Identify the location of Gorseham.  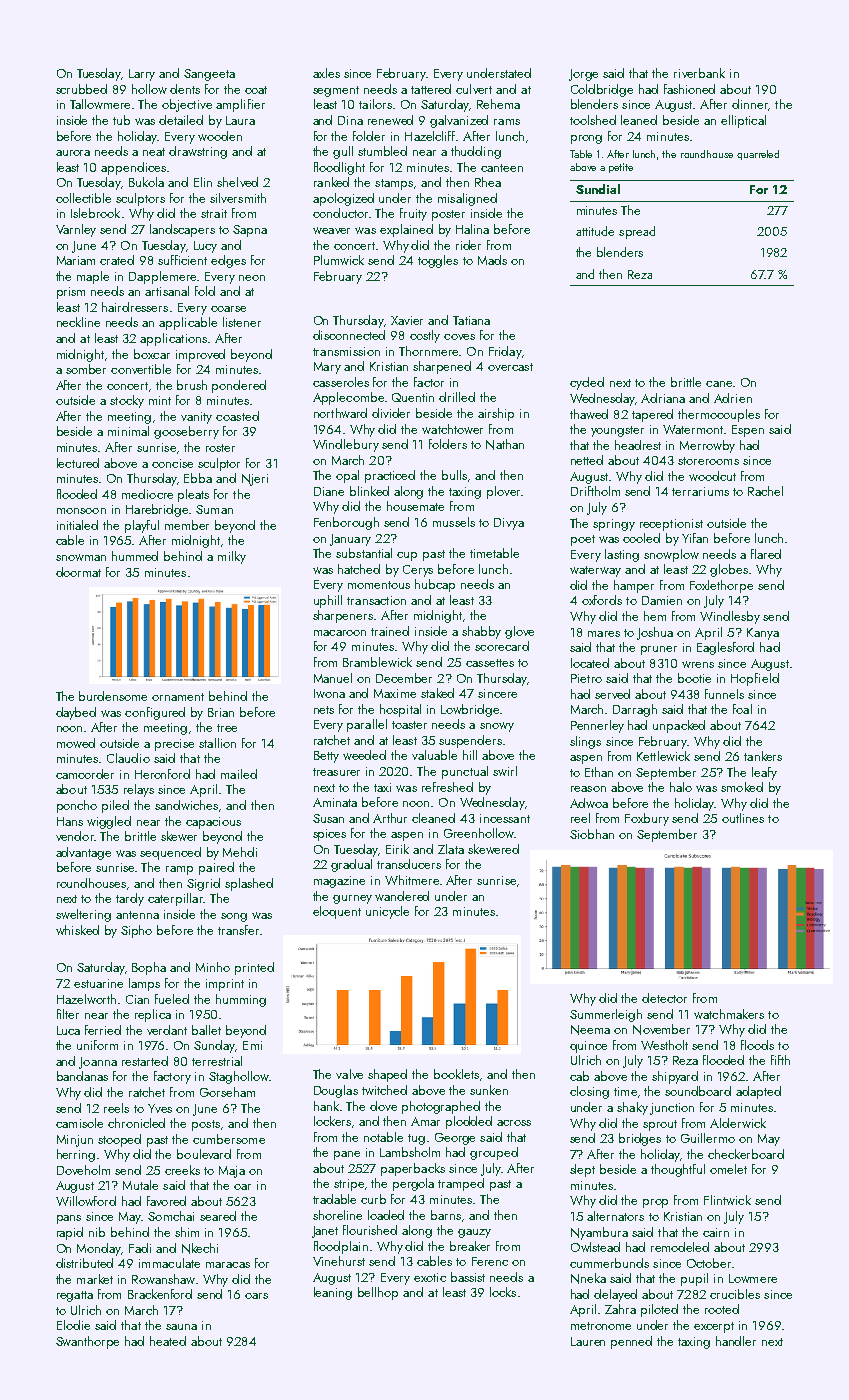
(227, 1092).
